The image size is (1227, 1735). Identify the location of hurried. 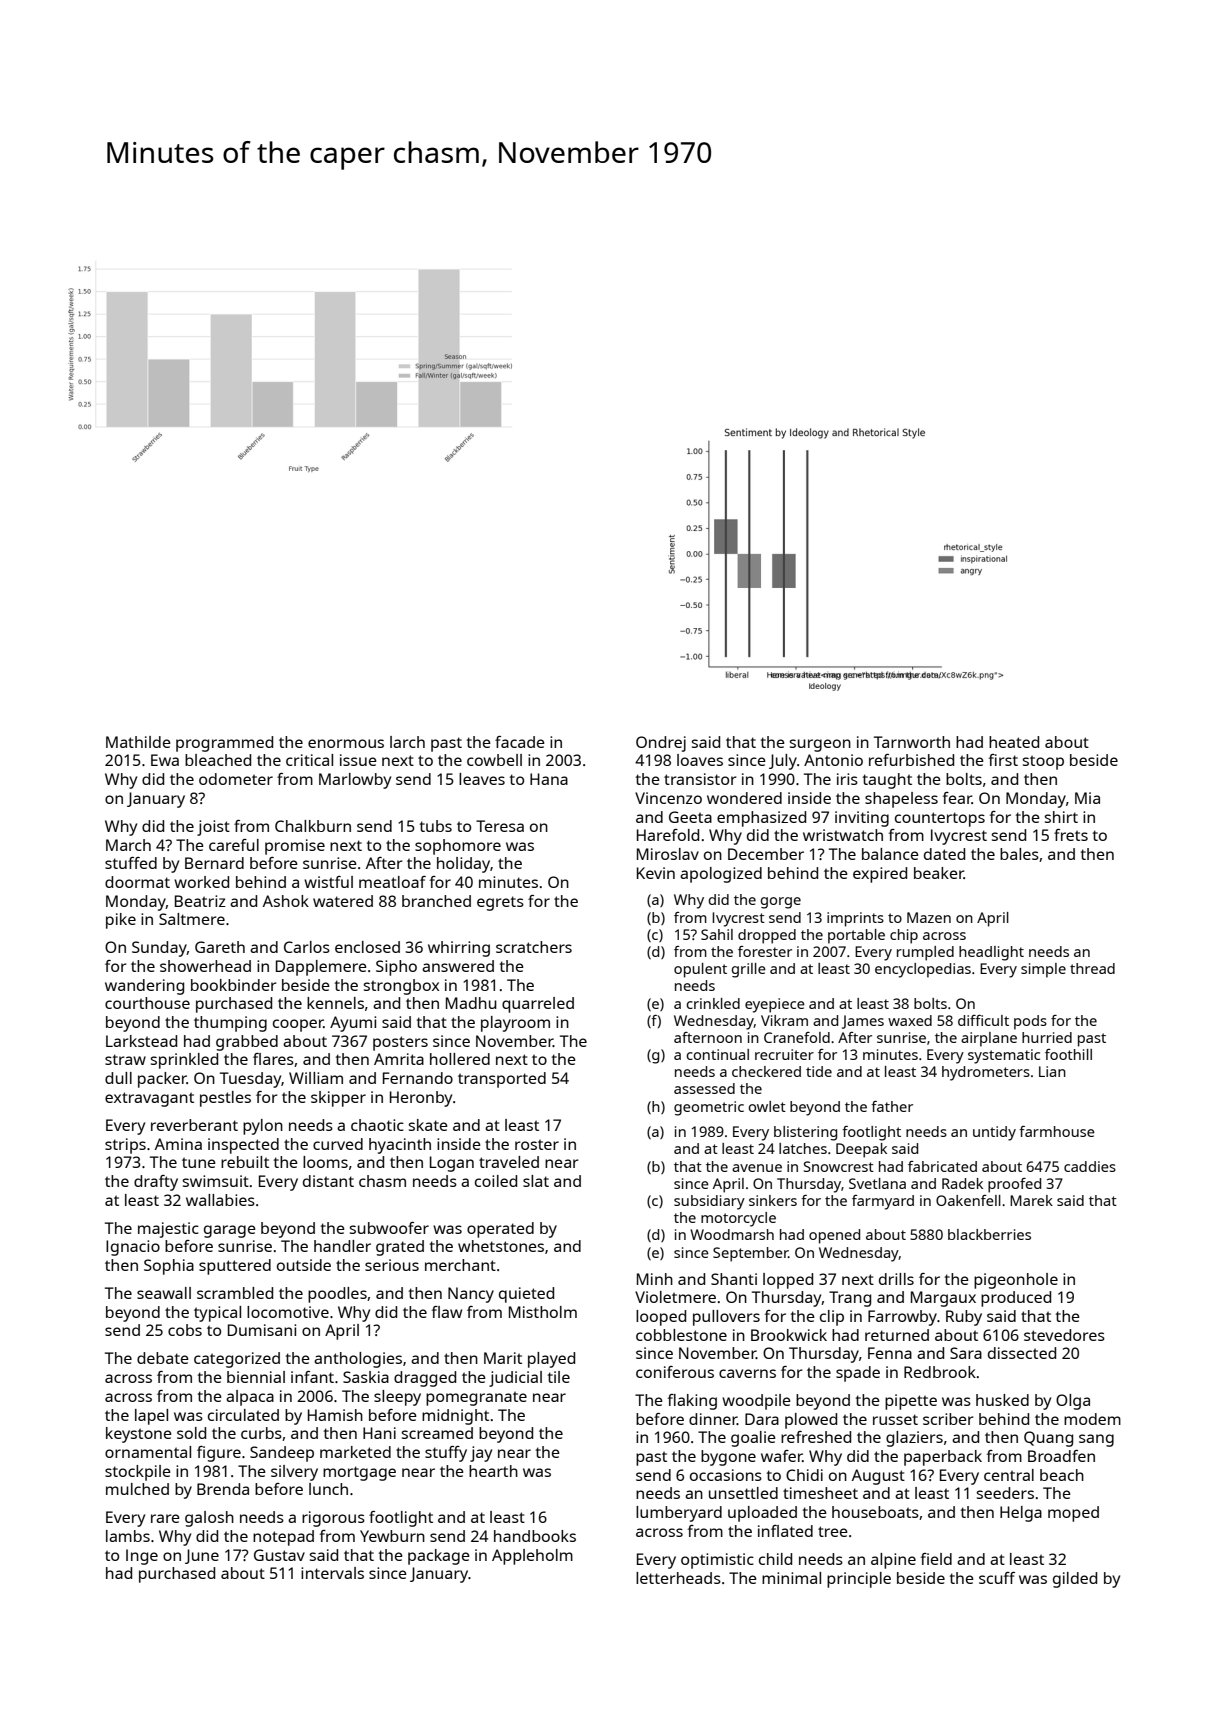
(1047, 1037).
